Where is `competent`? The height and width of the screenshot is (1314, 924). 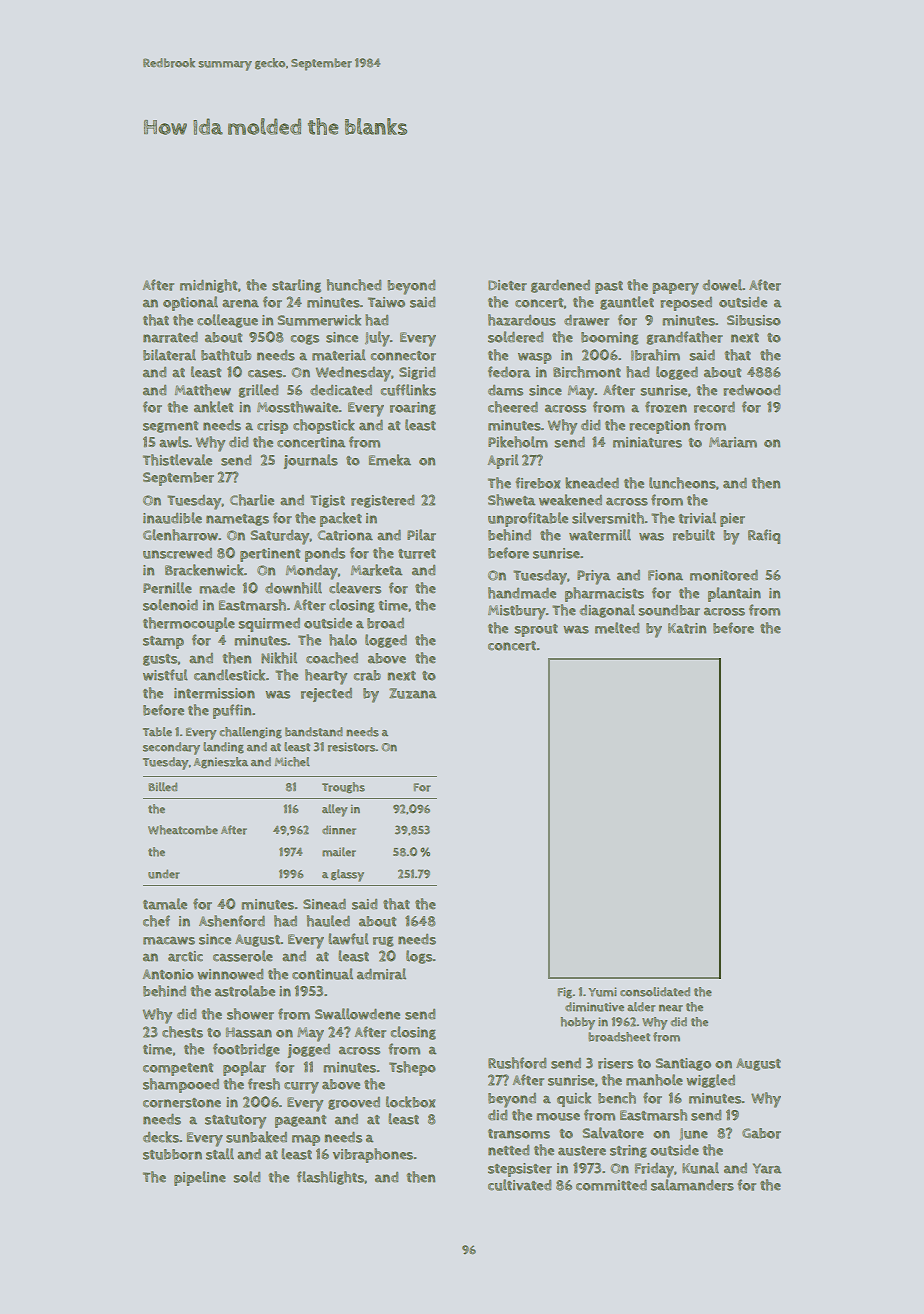
competent is located at coordinates (178, 1069).
